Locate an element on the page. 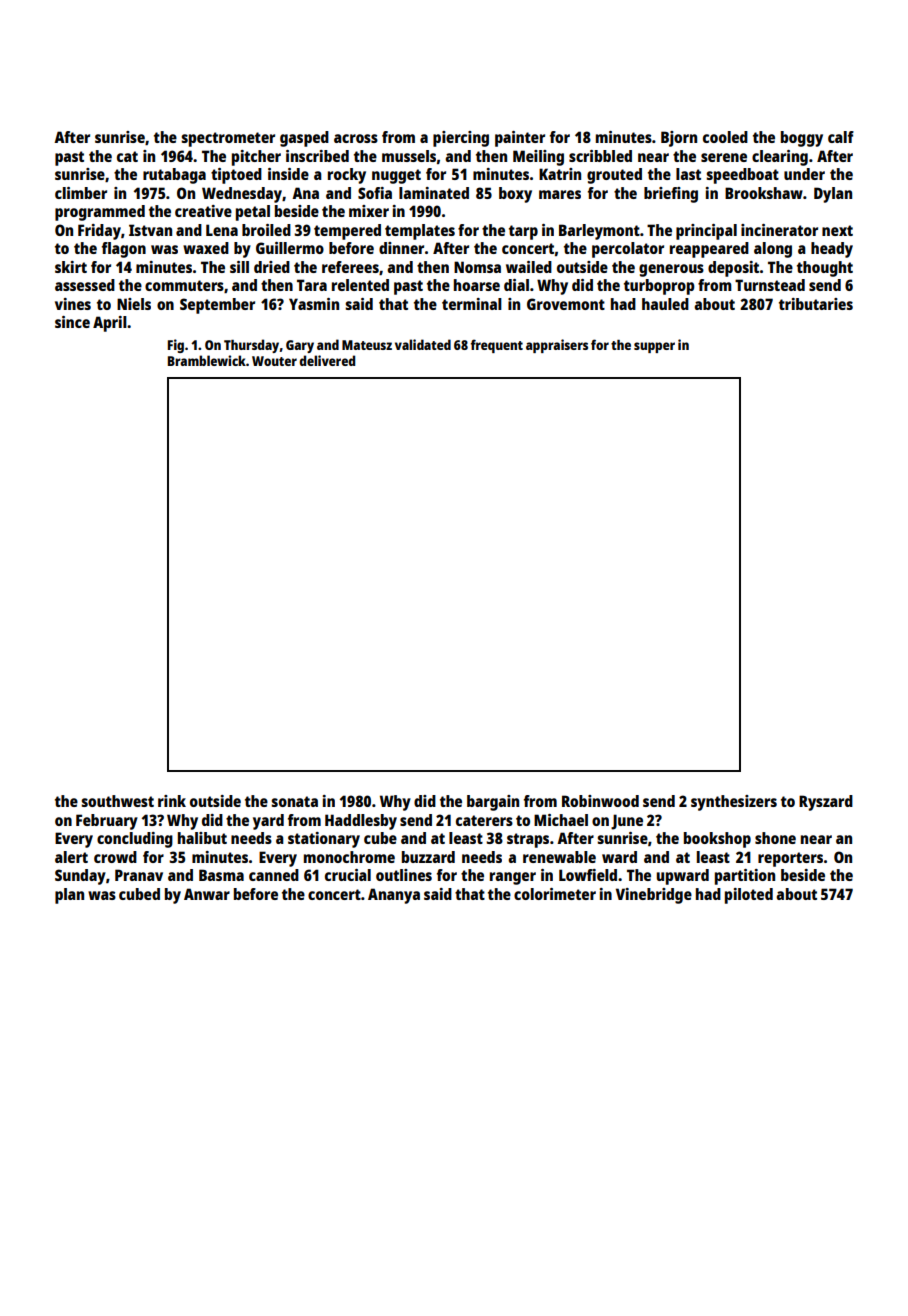 The image size is (908, 1316). supper is located at coordinates (654, 347).
